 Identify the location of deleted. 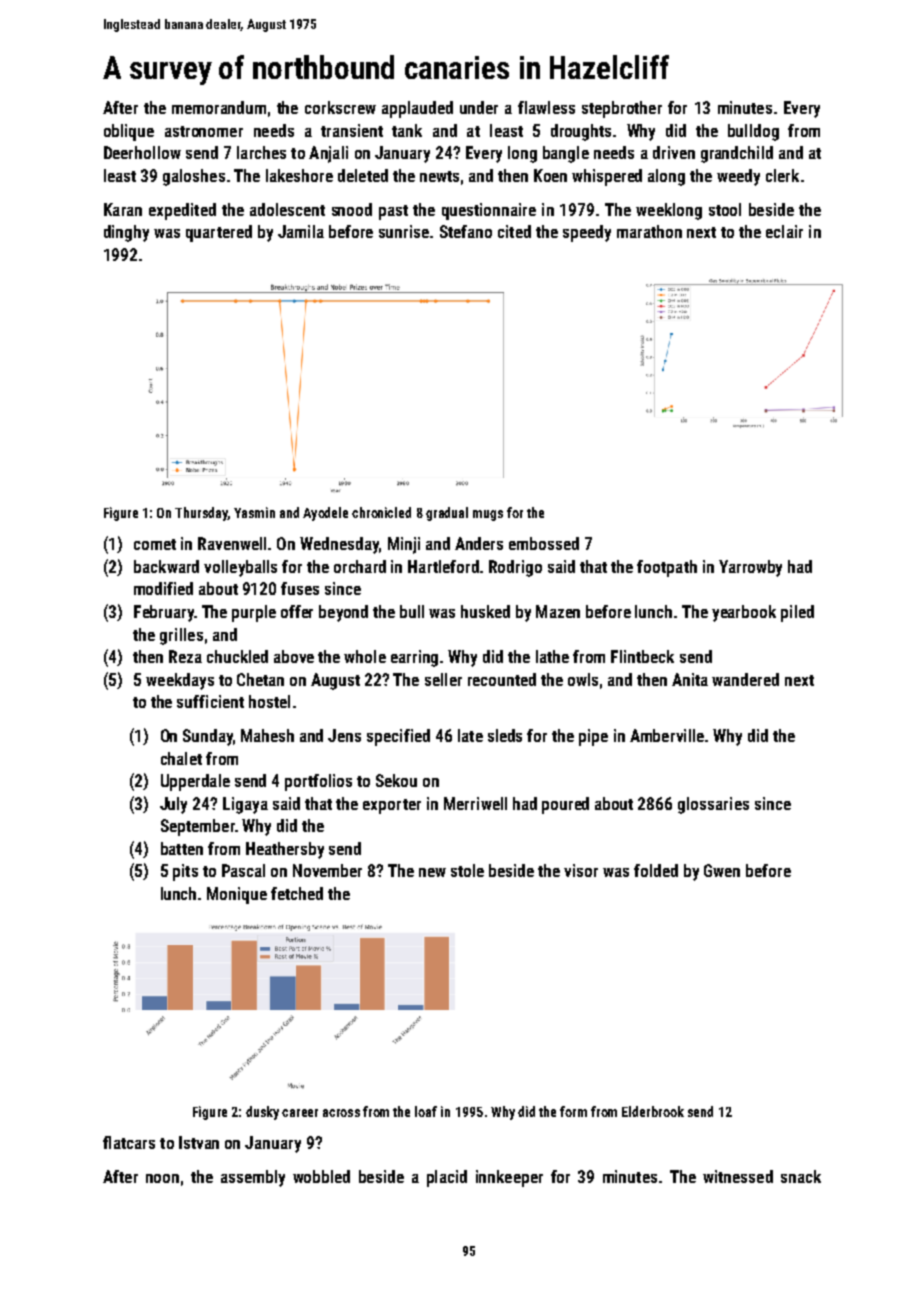
(363, 175).
